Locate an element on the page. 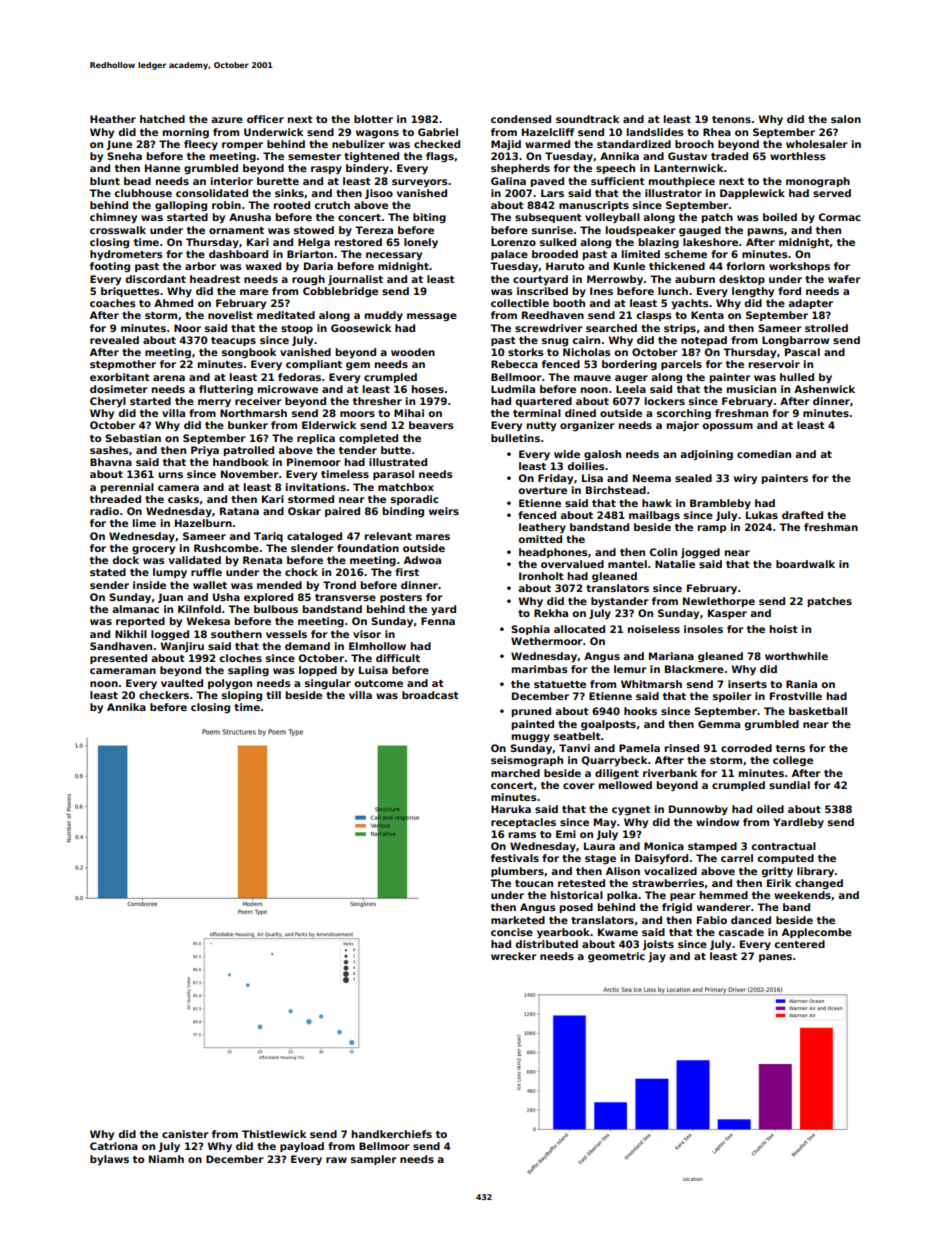 Image resolution: width=952 pixels, height=1233 pixels. spoiler is located at coordinates (732, 697).
